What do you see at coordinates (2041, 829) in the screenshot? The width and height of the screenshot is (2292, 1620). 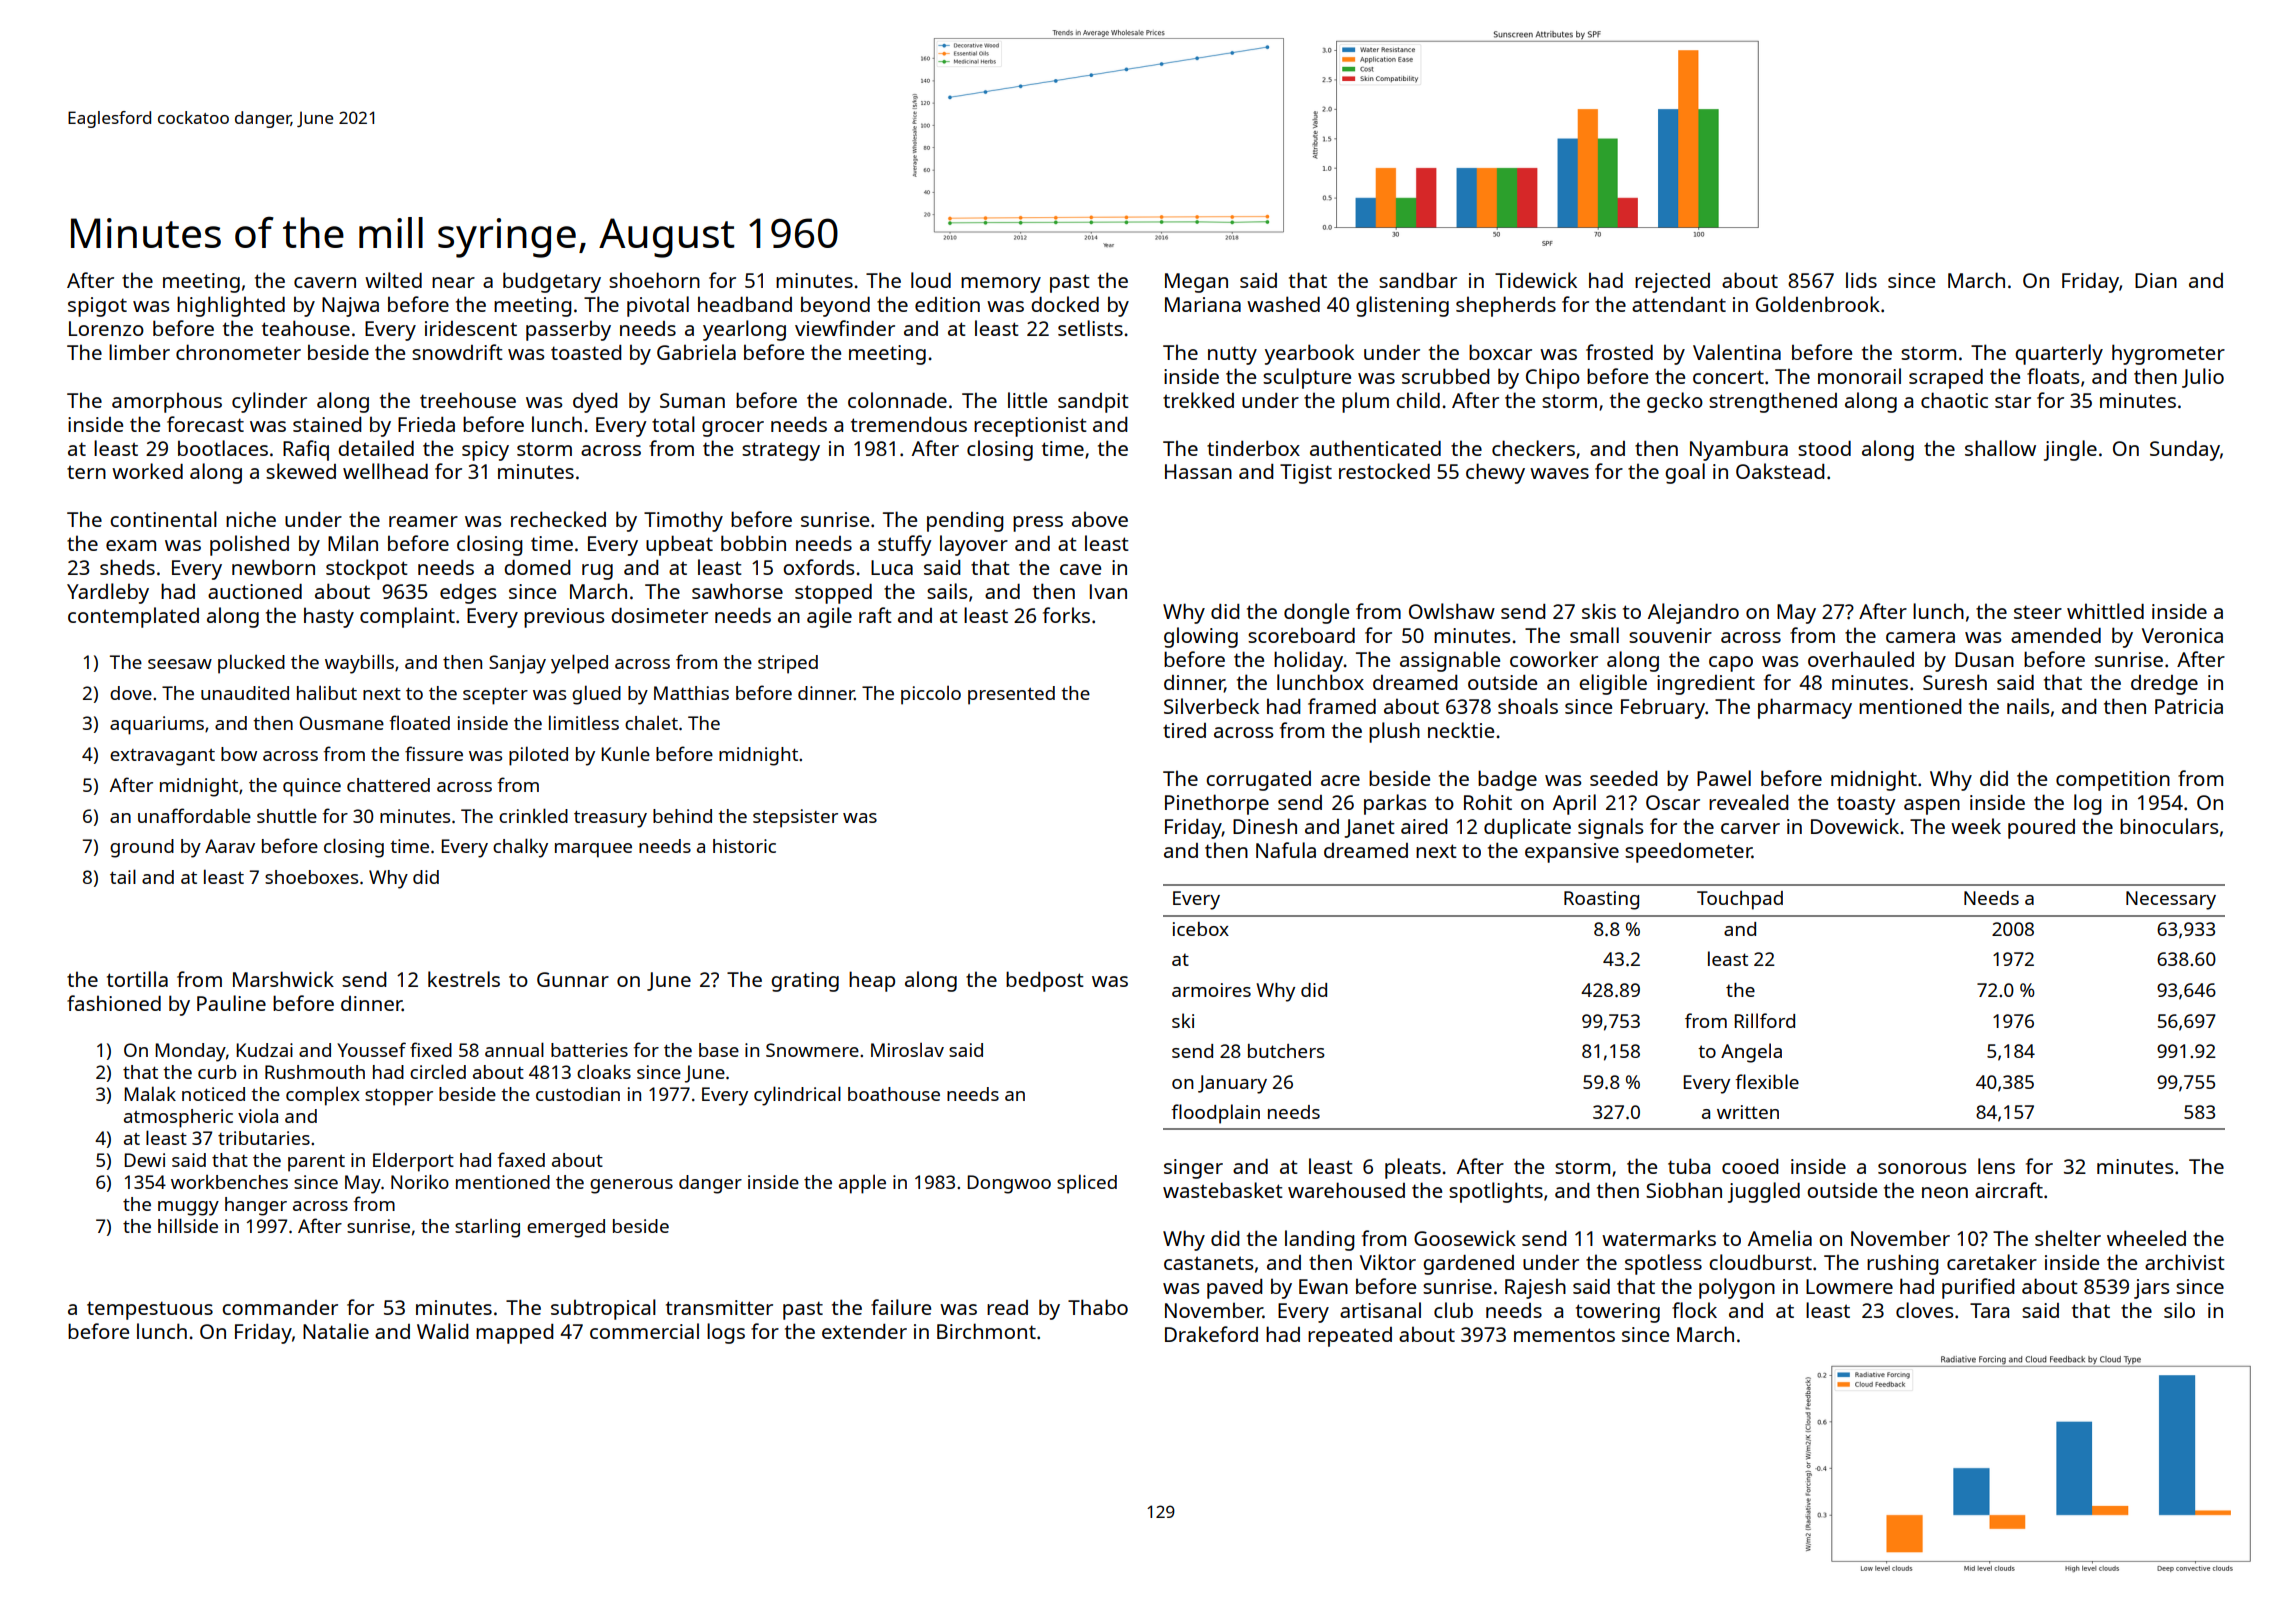 I see `poured` at bounding box center [2041, 829].
